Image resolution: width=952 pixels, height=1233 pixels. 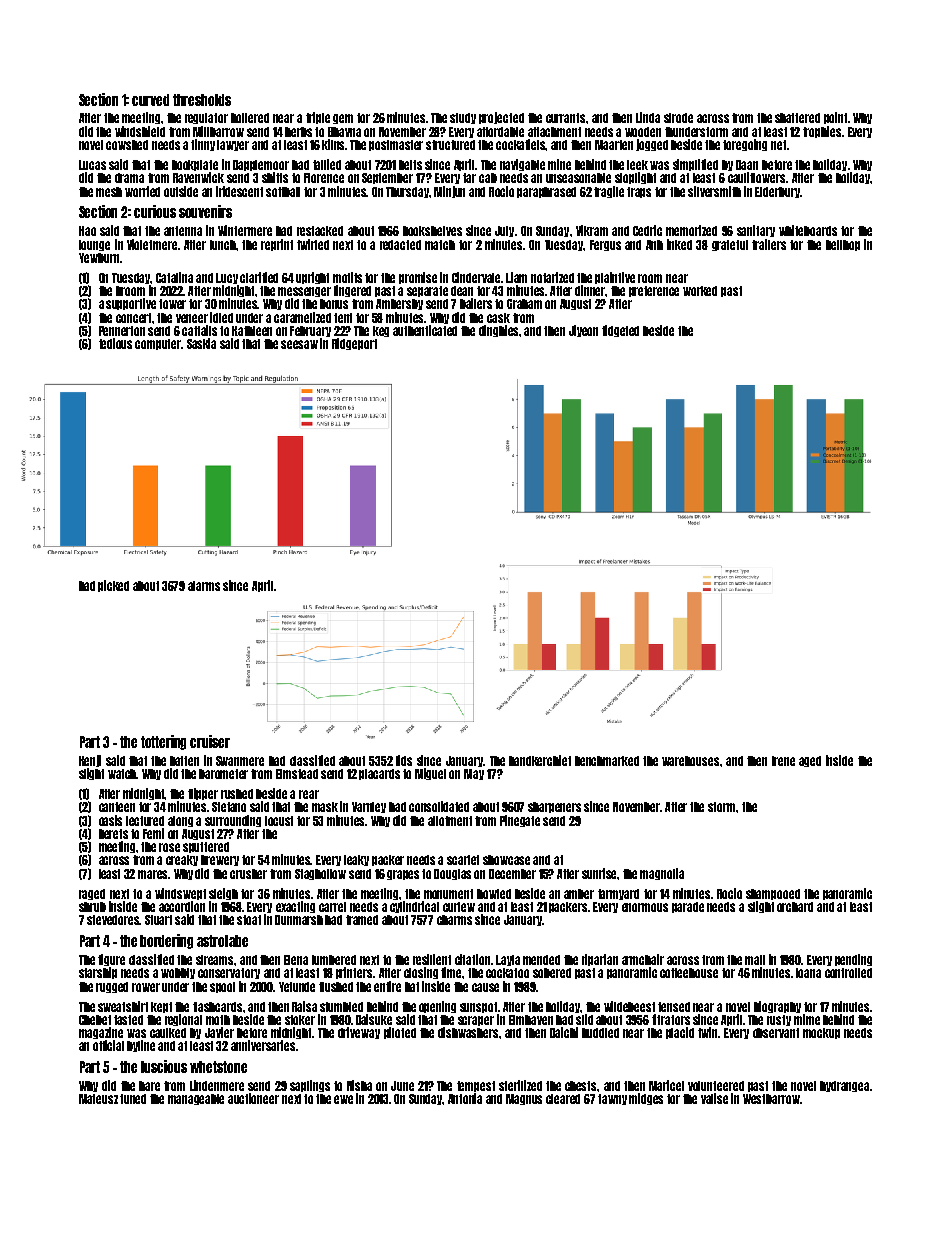 I want to click on gem, so click(x=343, y=119).
